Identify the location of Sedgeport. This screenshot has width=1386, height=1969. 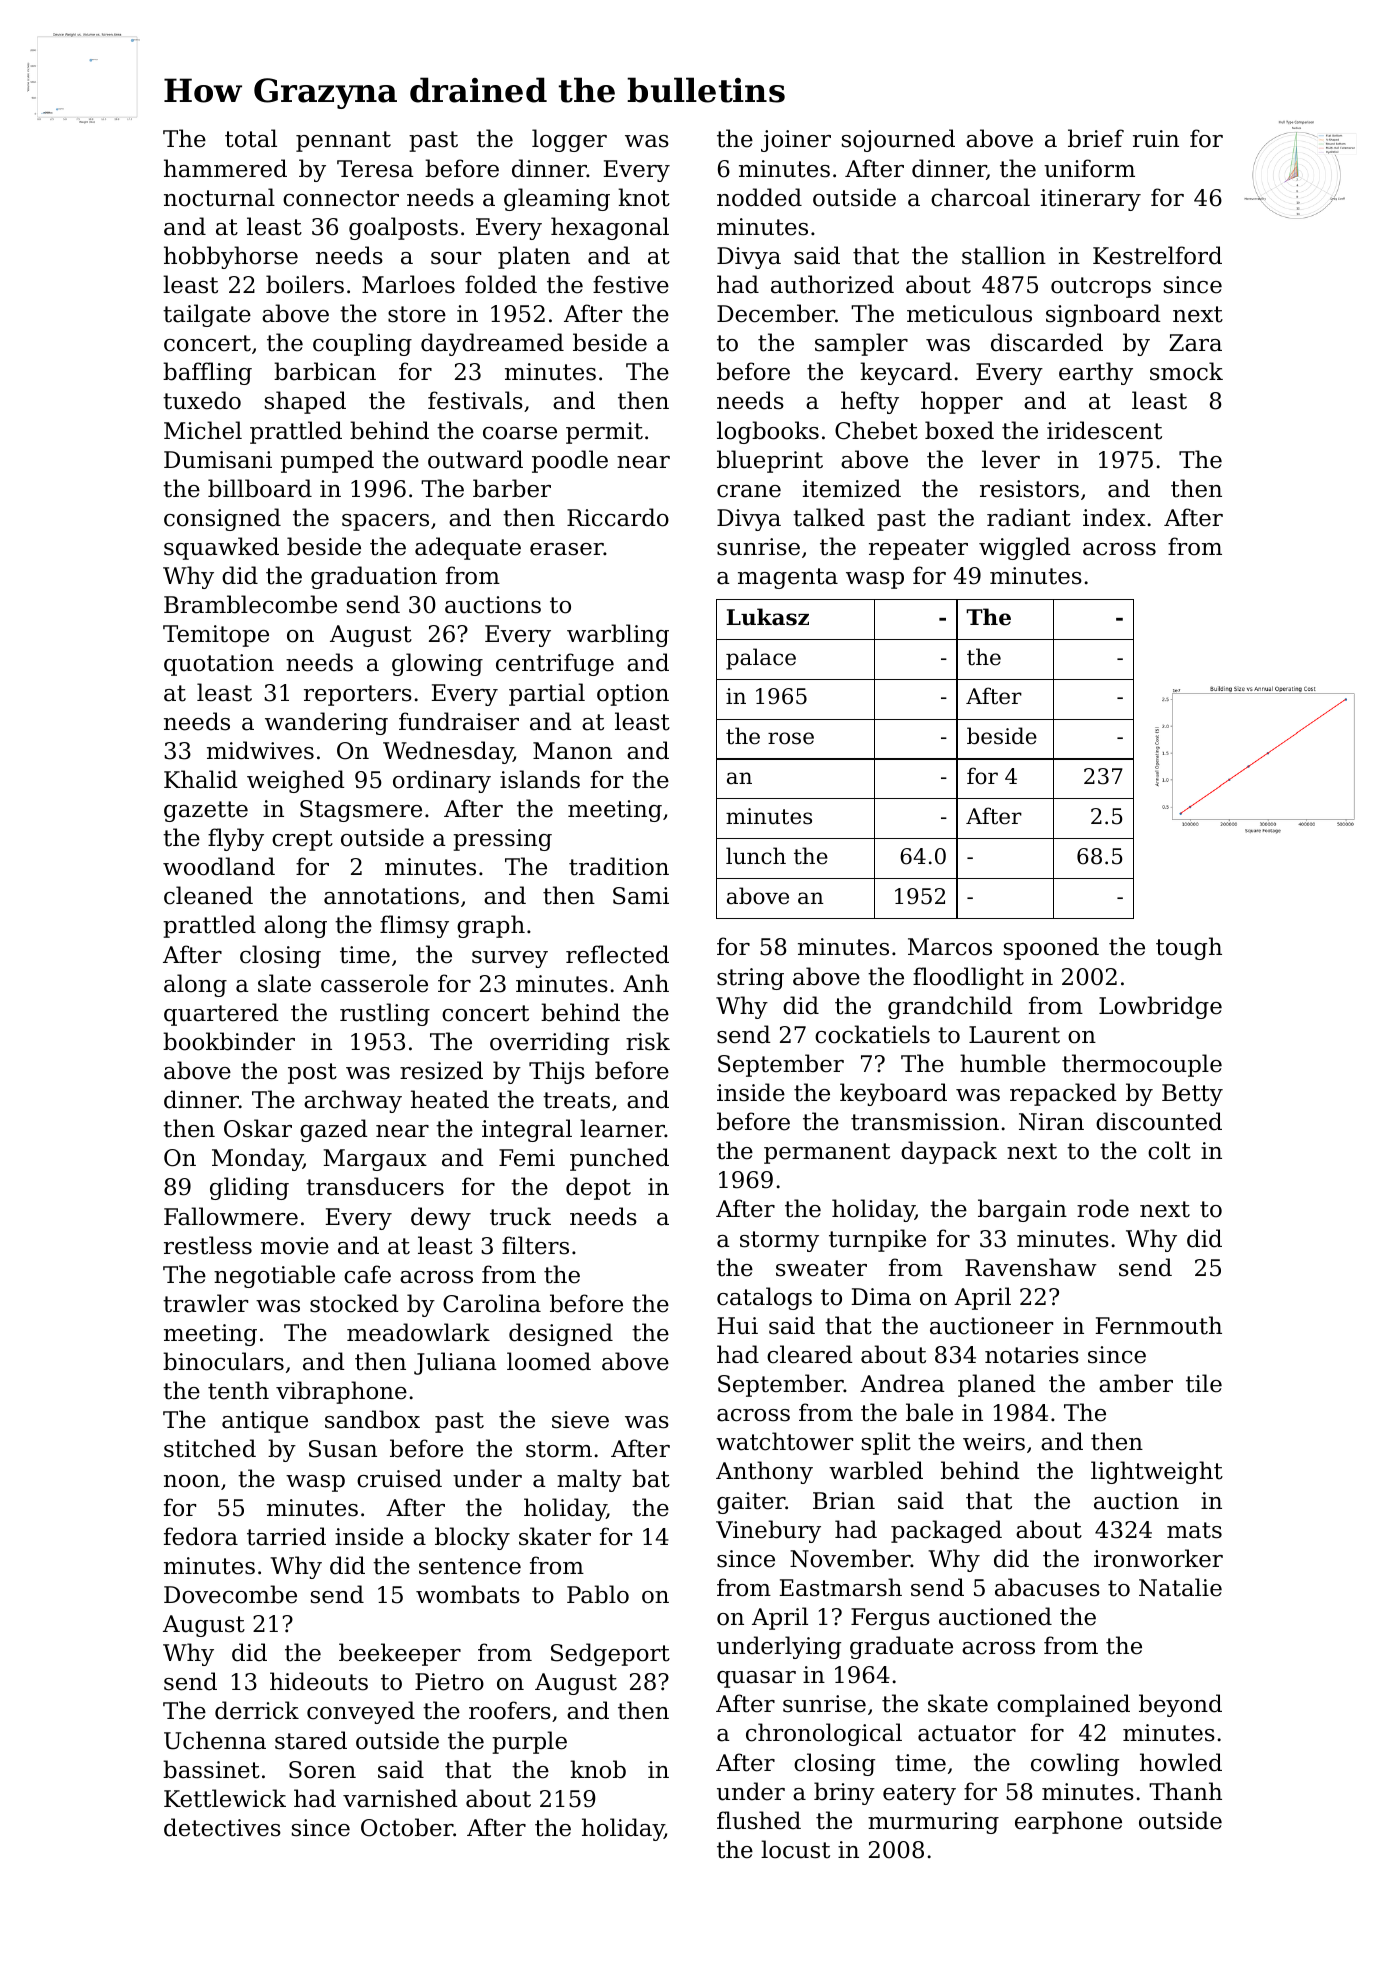
(610, 1654).
